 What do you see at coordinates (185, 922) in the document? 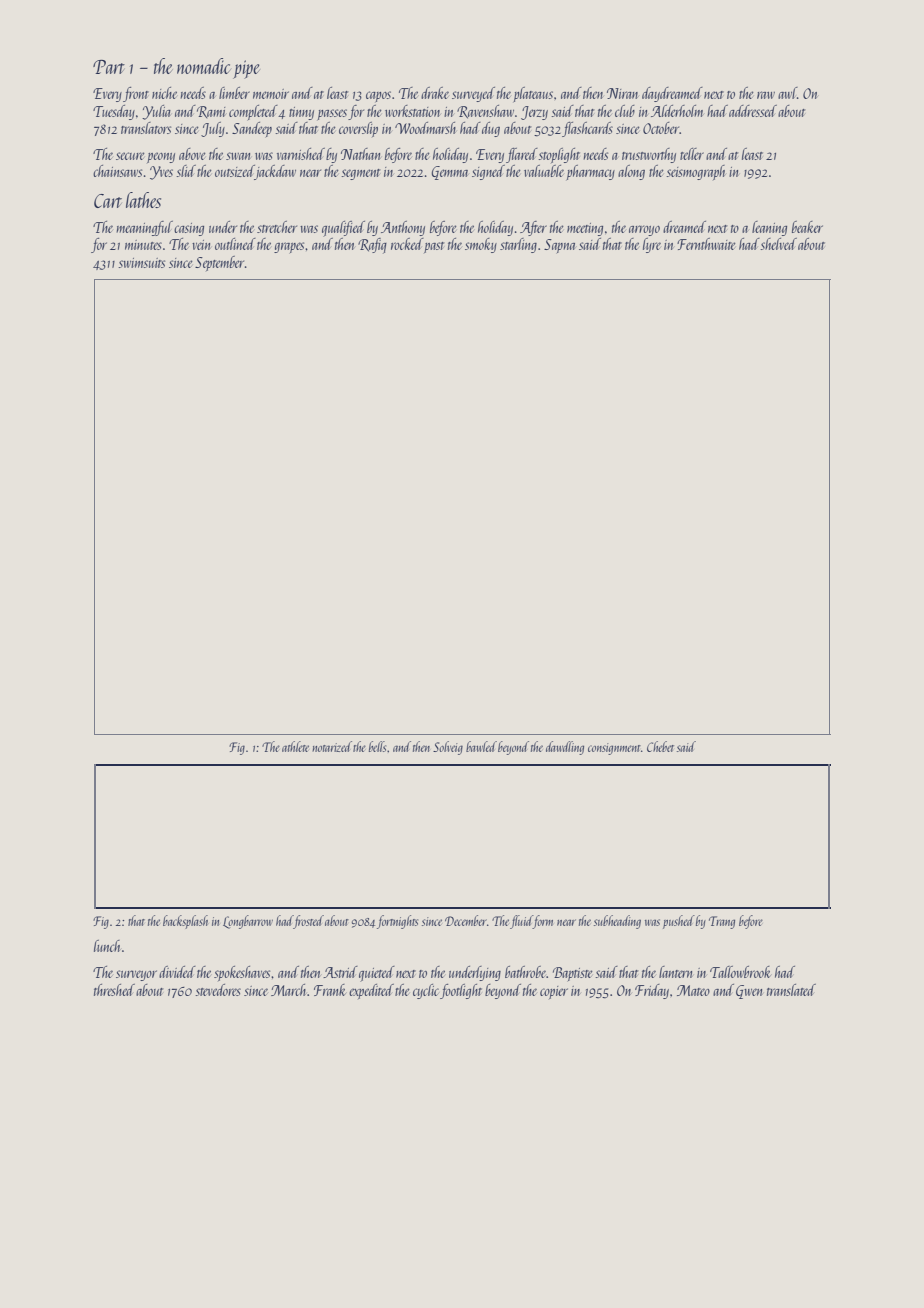
I see `backsplash` at bounding box center [185, 922].
